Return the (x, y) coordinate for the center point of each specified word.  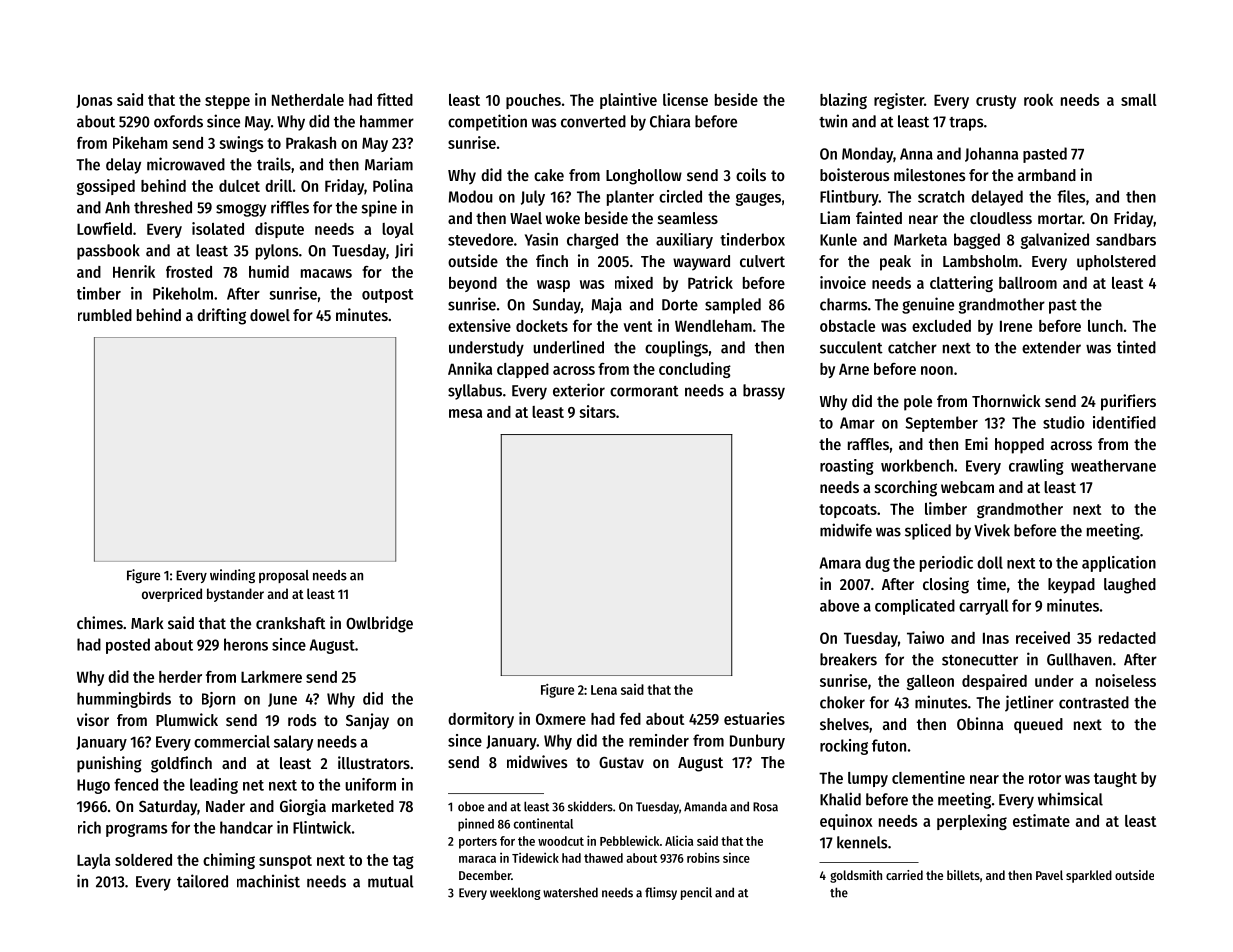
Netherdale (308, 100)
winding (232, 576)
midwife (846, 530)
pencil (696, 893)
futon (889, 745)
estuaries (754, 718)
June (282, 700)
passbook (108, 252)
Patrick (710, 282)
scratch (941, 196)
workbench (917, 465)
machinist (268, 881)
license (685, 99)
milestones (930, 174)
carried (904, 875)
